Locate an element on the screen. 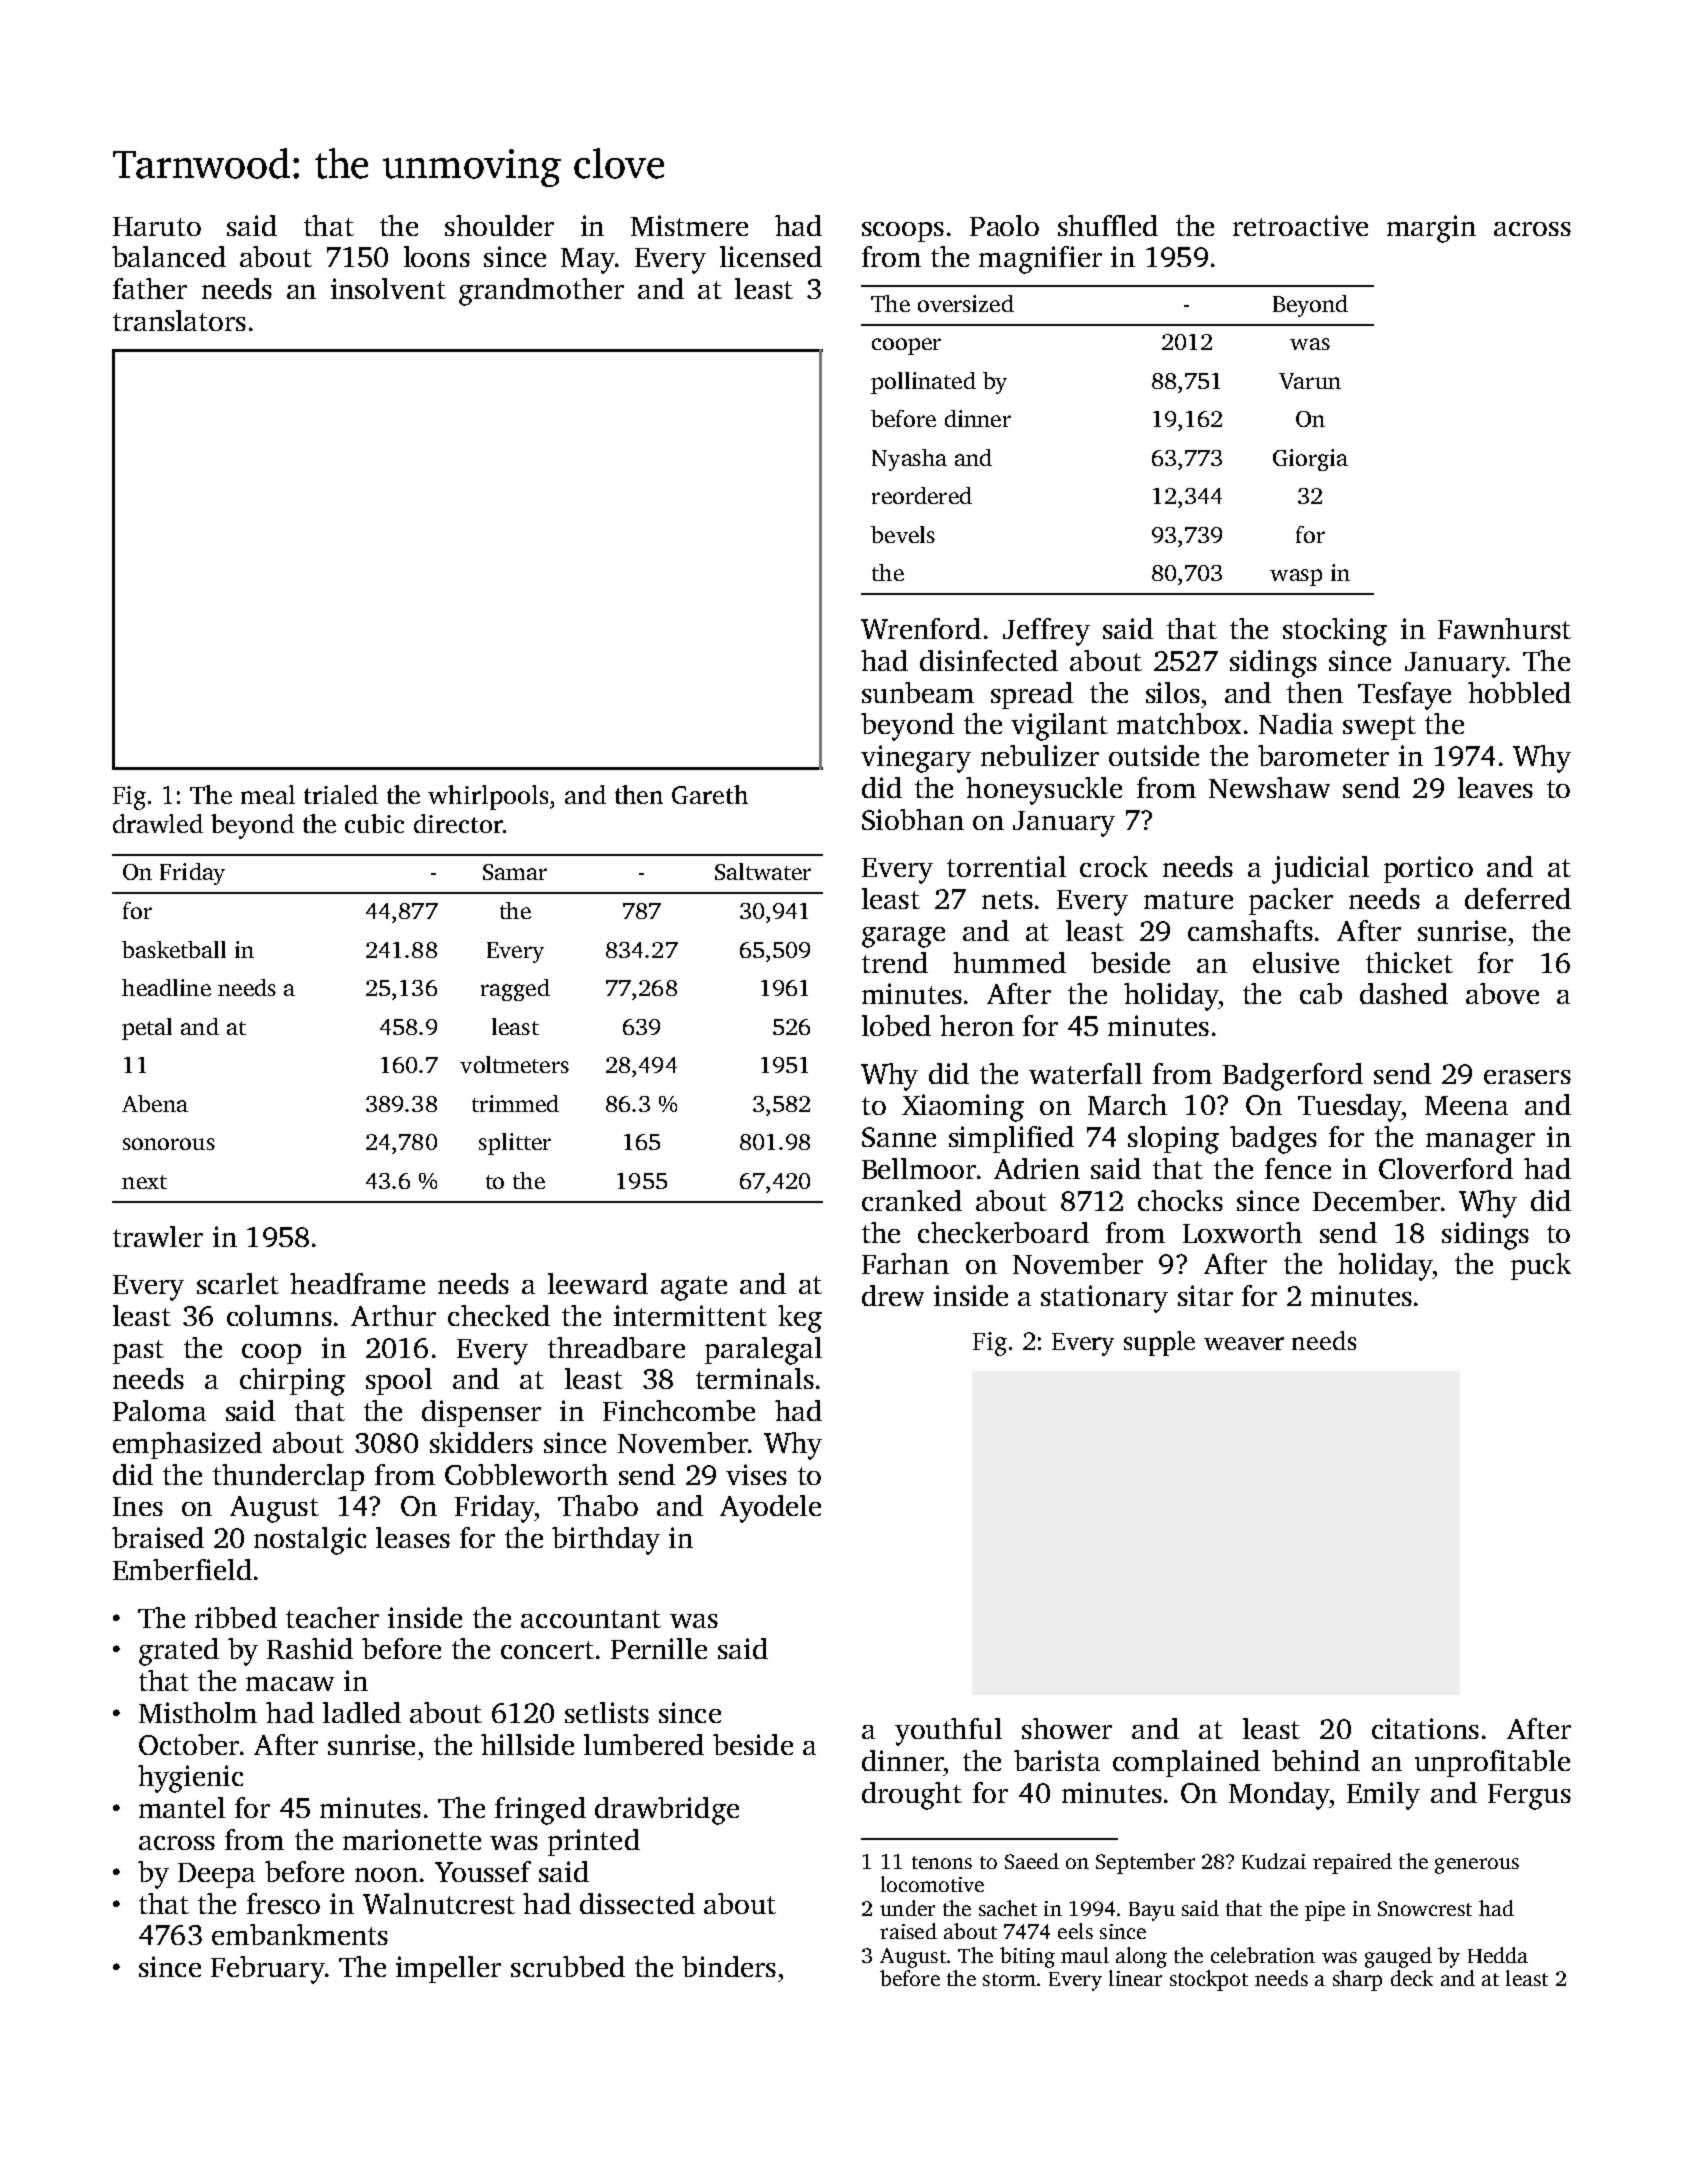 This screenshot has width=1683, height=2178. Ayodele is located at coordinates (770, 1509).
